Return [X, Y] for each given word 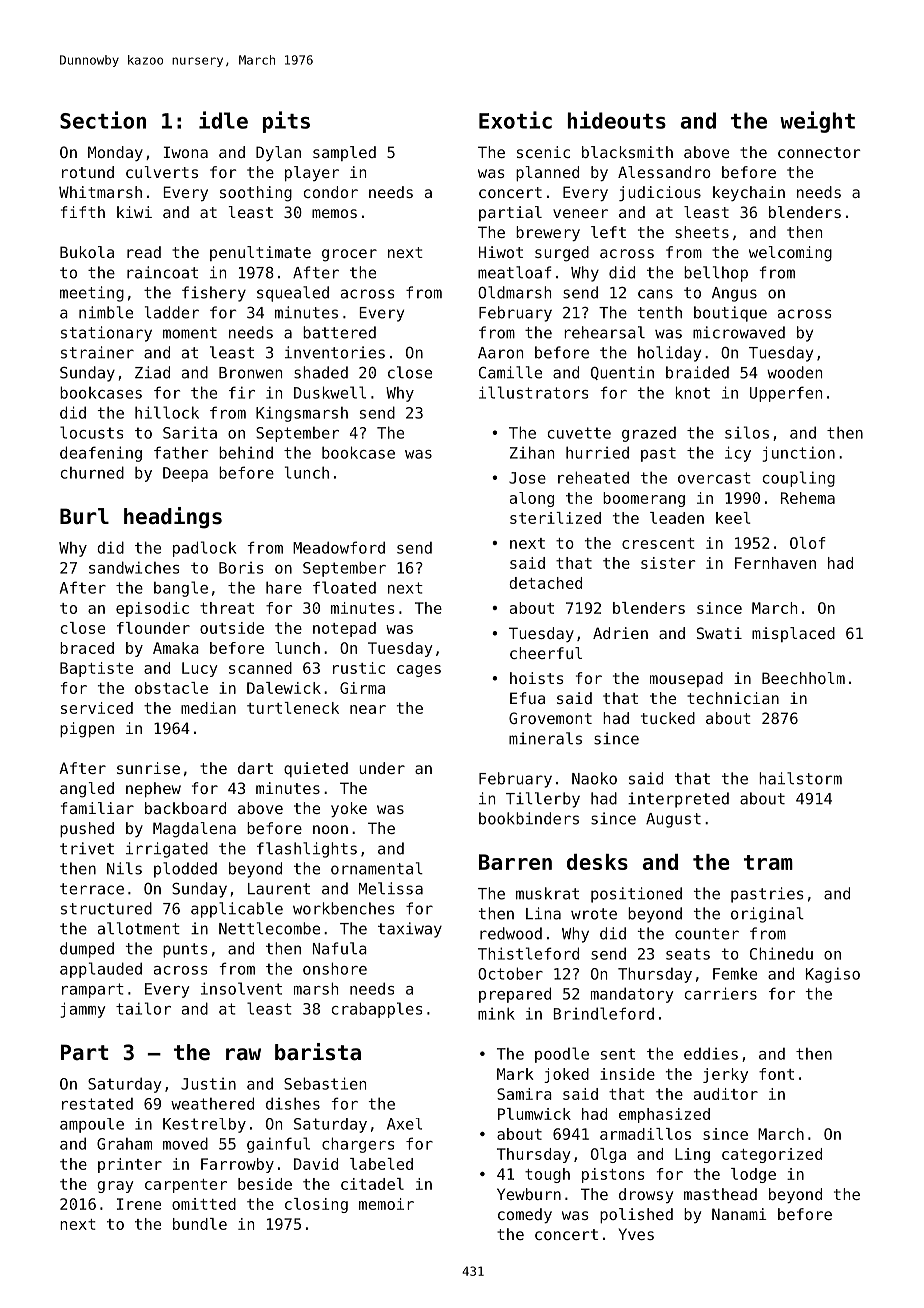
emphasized [664, 1115]
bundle [200, 1224]
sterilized [555, 518]
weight [817, 122]
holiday [669, 354]
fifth [83, 212]
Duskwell [330, 392]
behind [246, 452]
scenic [543, 152]
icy [738, 454]
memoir [386, 1204]
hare [284, 587]
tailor [143, 1008]
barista [318, 1052]
